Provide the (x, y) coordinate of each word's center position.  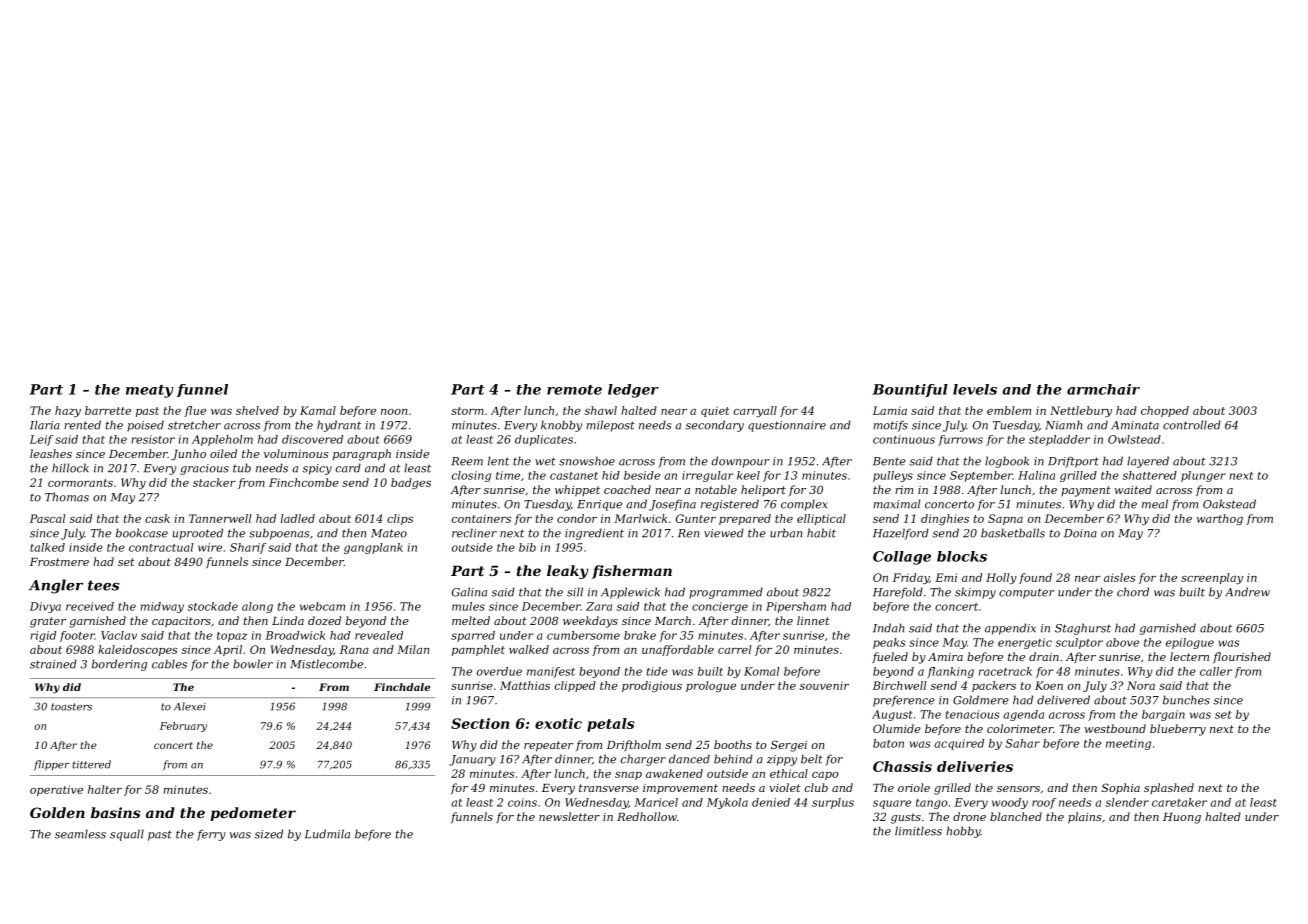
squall (127, 835)
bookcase (142, 533)
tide (657, 671)
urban (786, 533)
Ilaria (45, 425)
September (981, 476)
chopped (1165, 411)
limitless (918, 831)
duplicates (544, 440)
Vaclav (119, 635)
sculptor (1079, 643)
